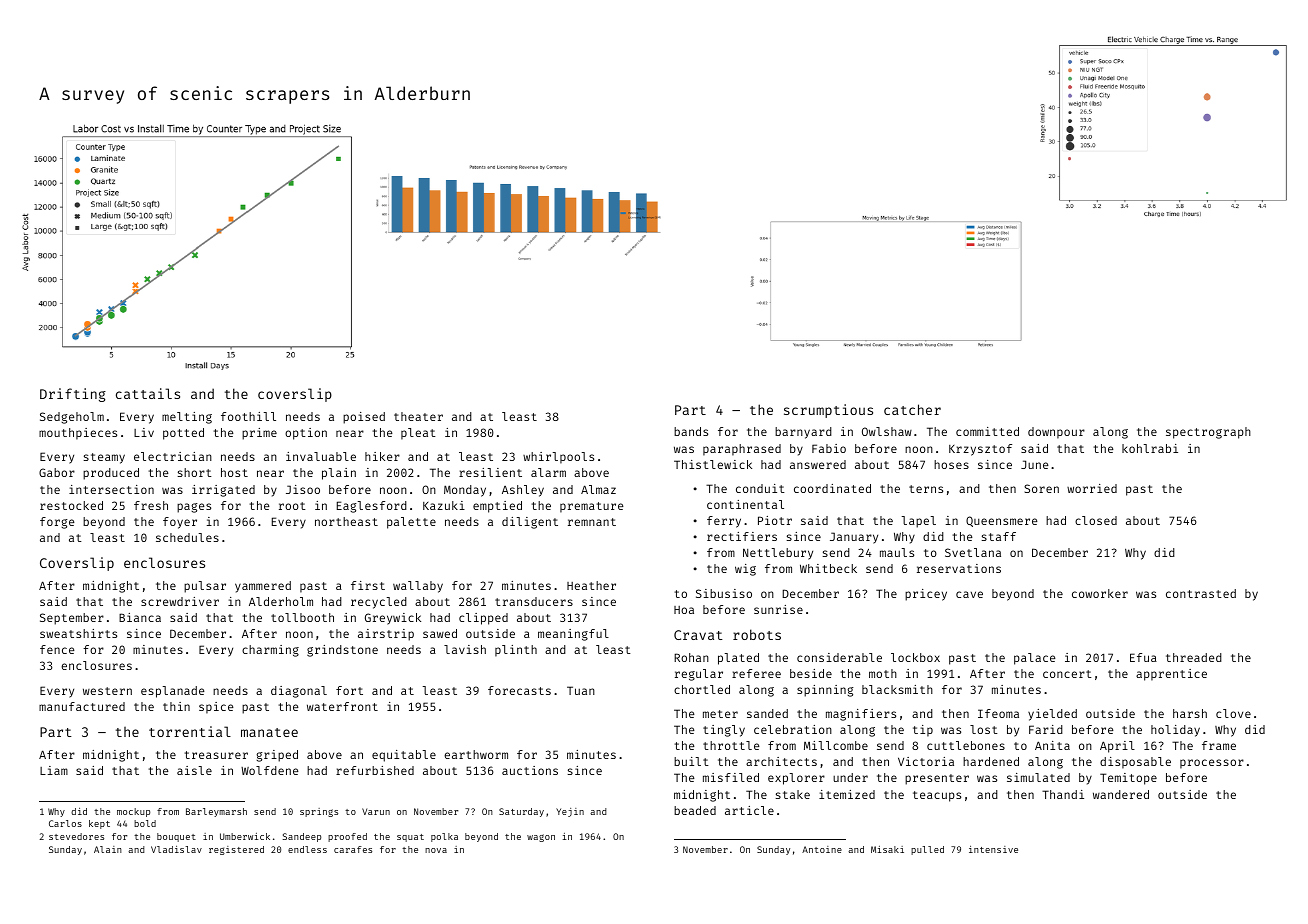 The height and width of the image is (924, 1308). I want to click on Alain, so click(108, 849).
